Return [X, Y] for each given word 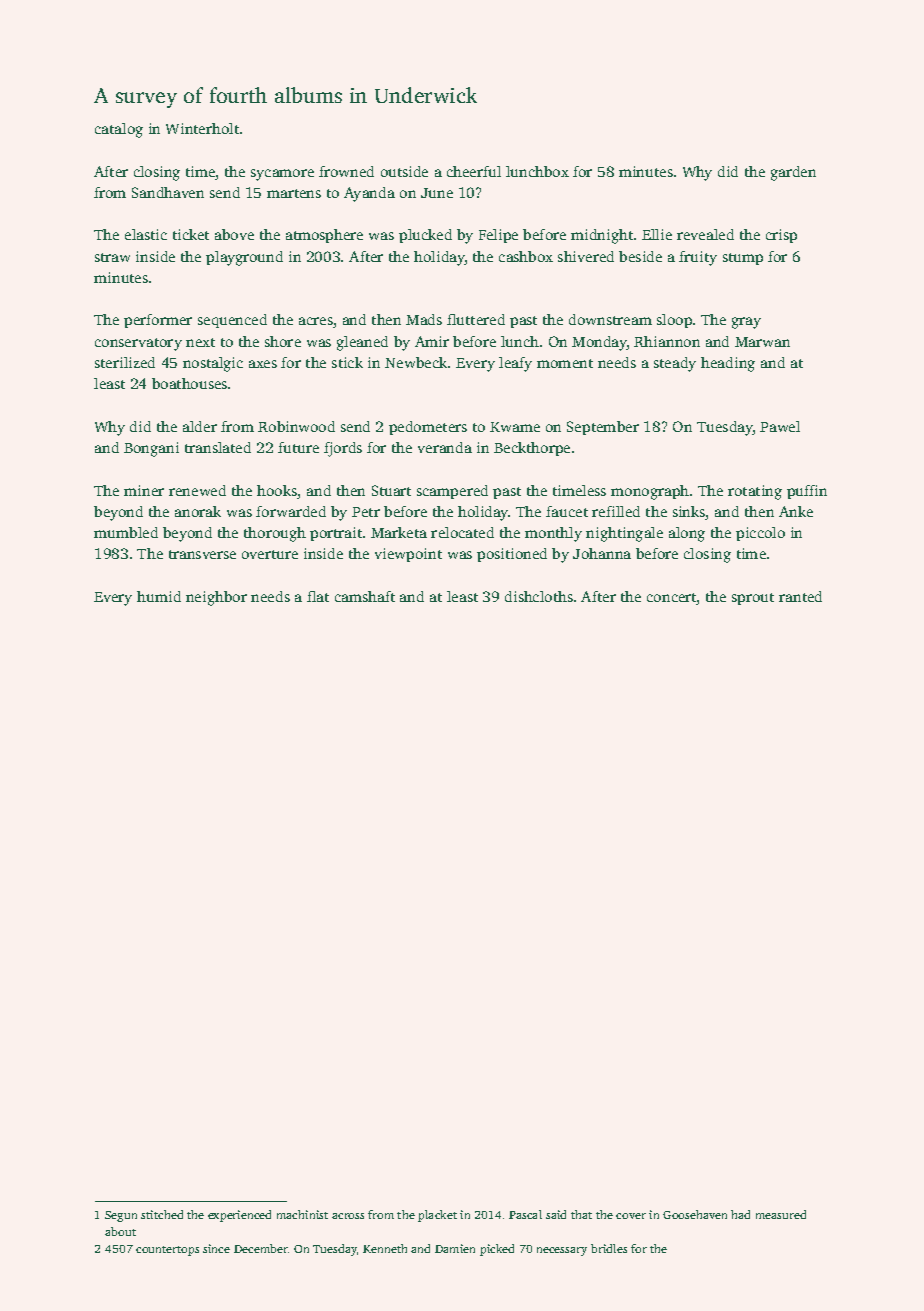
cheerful [474, 171]
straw [112, 257]
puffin [807, 492]
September [603, 428]
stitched [162, 1214]
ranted [800, 596]
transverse [202, 554]
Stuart [391, 490]
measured [781, 1214]
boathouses [189, 383]
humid [159, 596]
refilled [616, 511]
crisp [781, 236]
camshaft [365, 596]
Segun [121, 1216]
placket [437, 1216]
